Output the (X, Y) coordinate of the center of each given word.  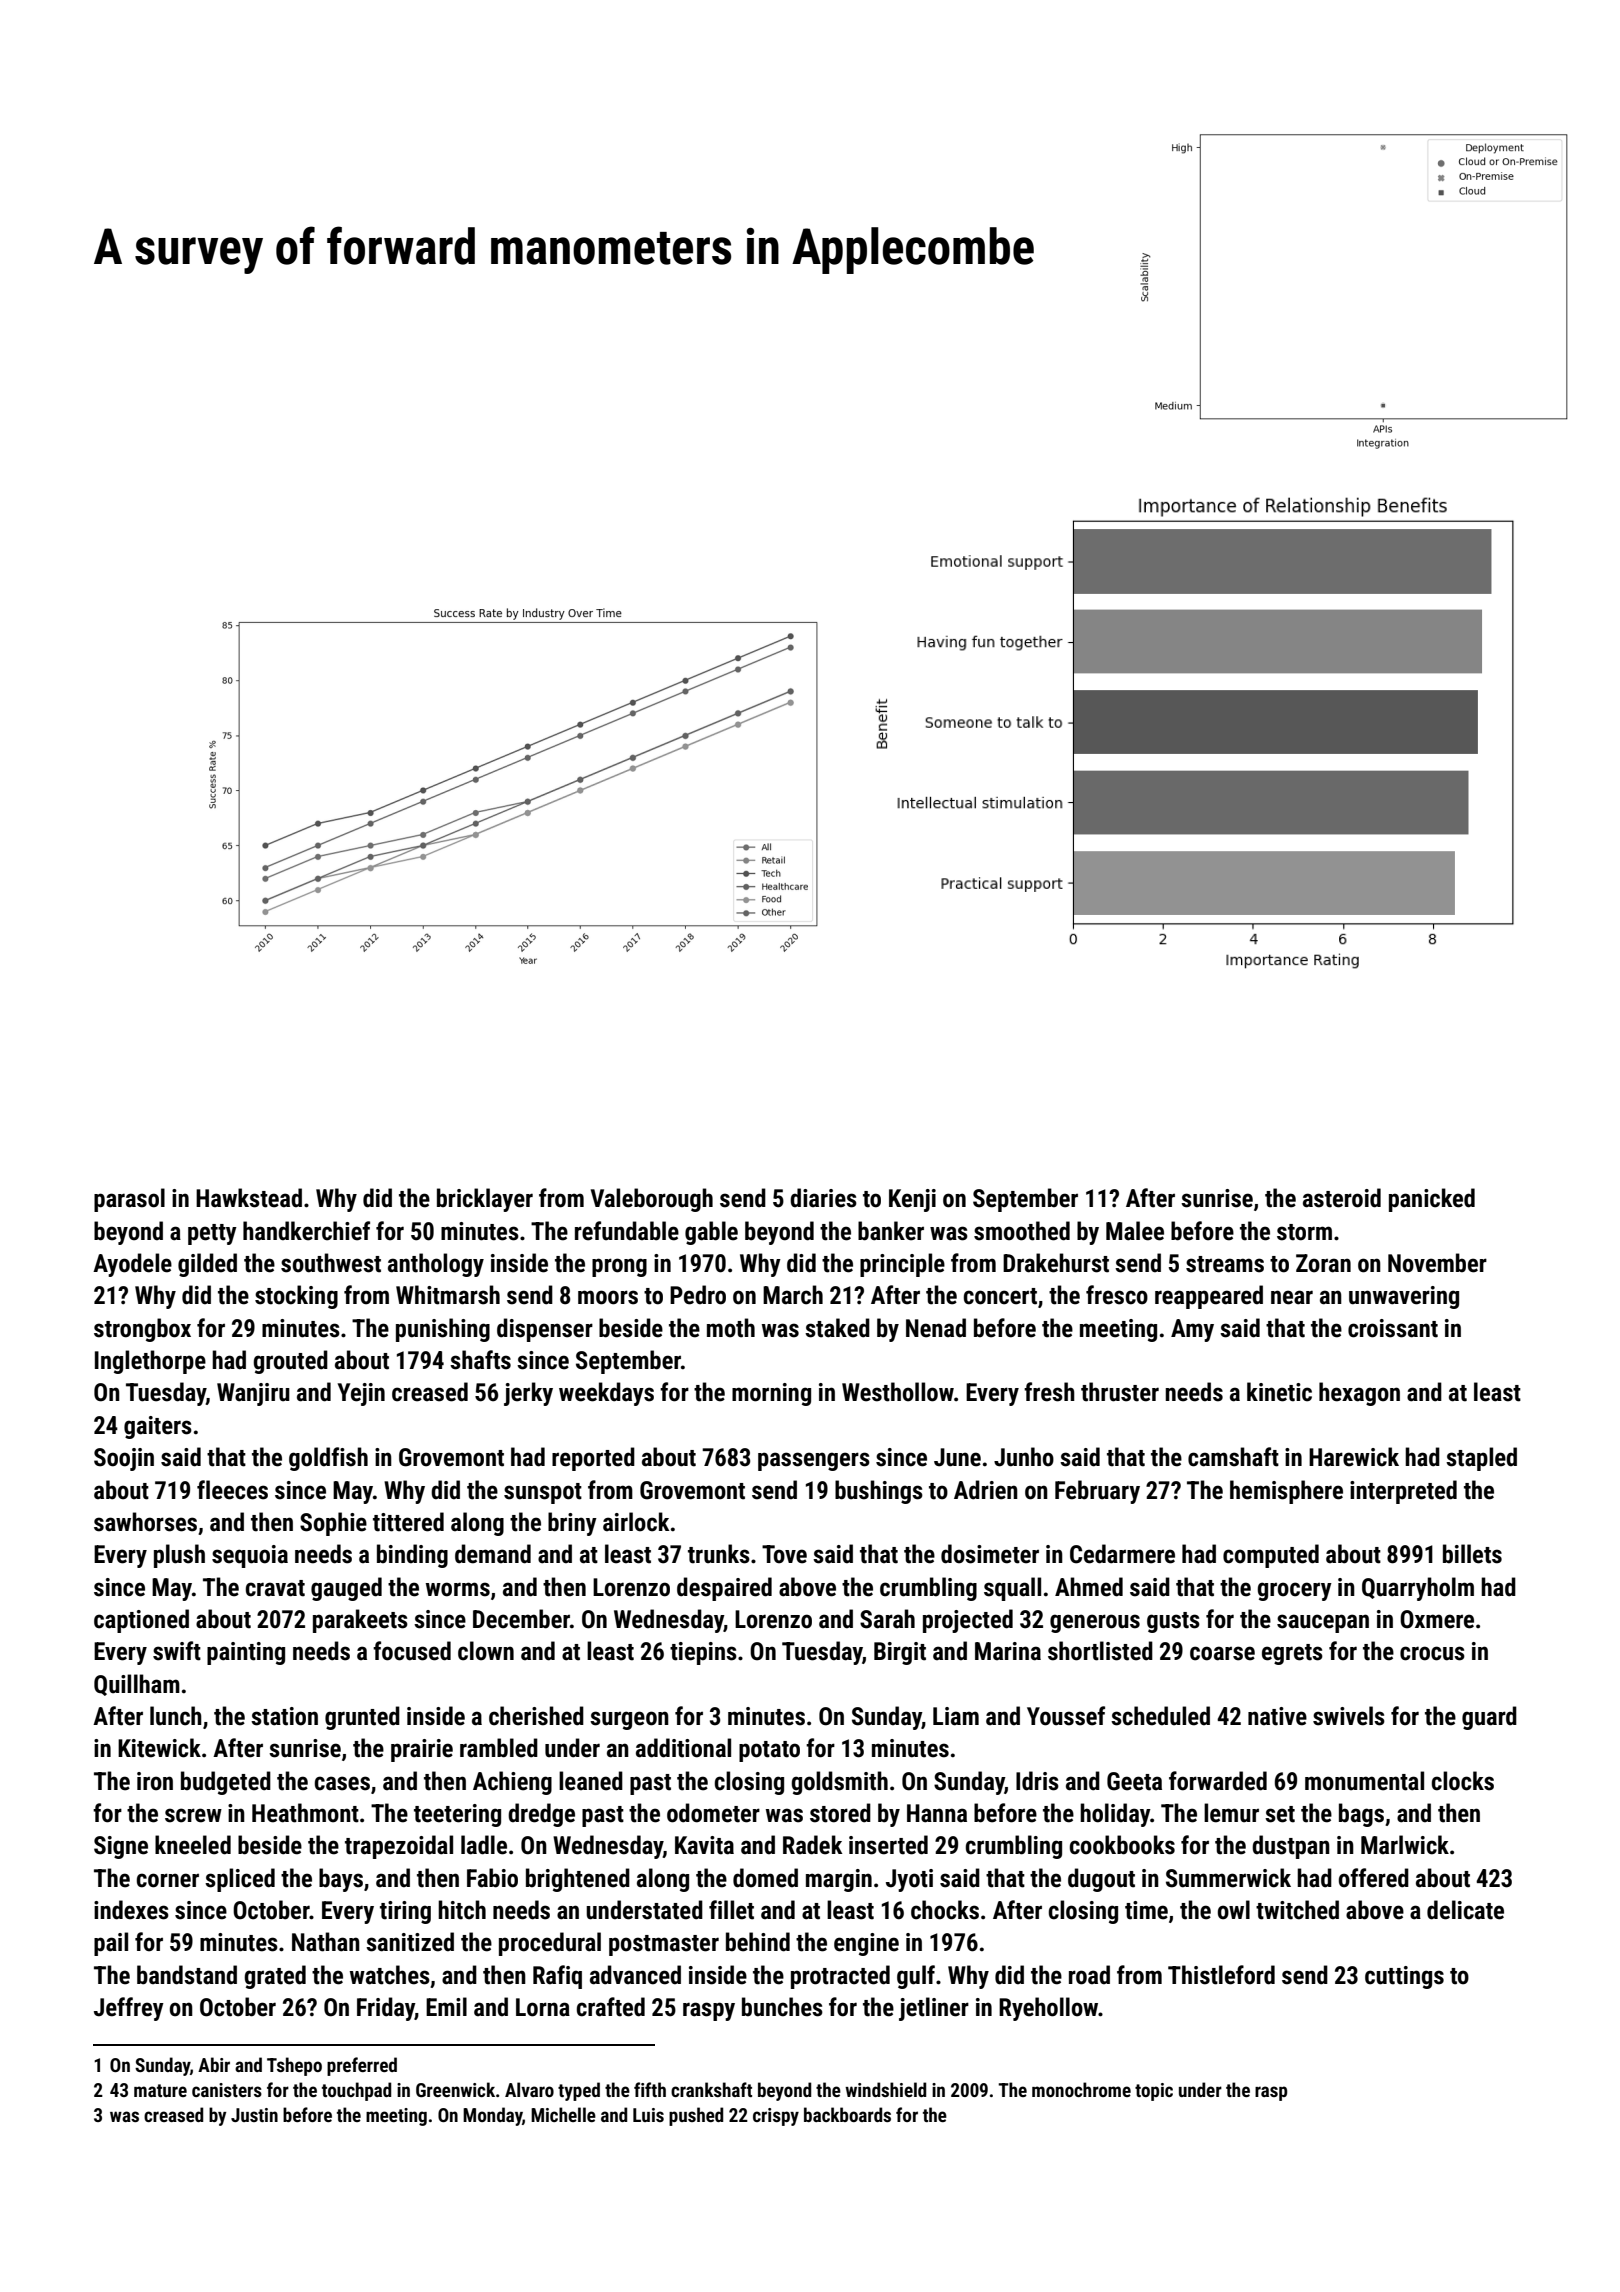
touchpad (356, 2091)
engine (866, 1944)
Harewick (1354, 1457)
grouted (290, 1362)
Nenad (936, 1328)
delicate (1465, 1910)
